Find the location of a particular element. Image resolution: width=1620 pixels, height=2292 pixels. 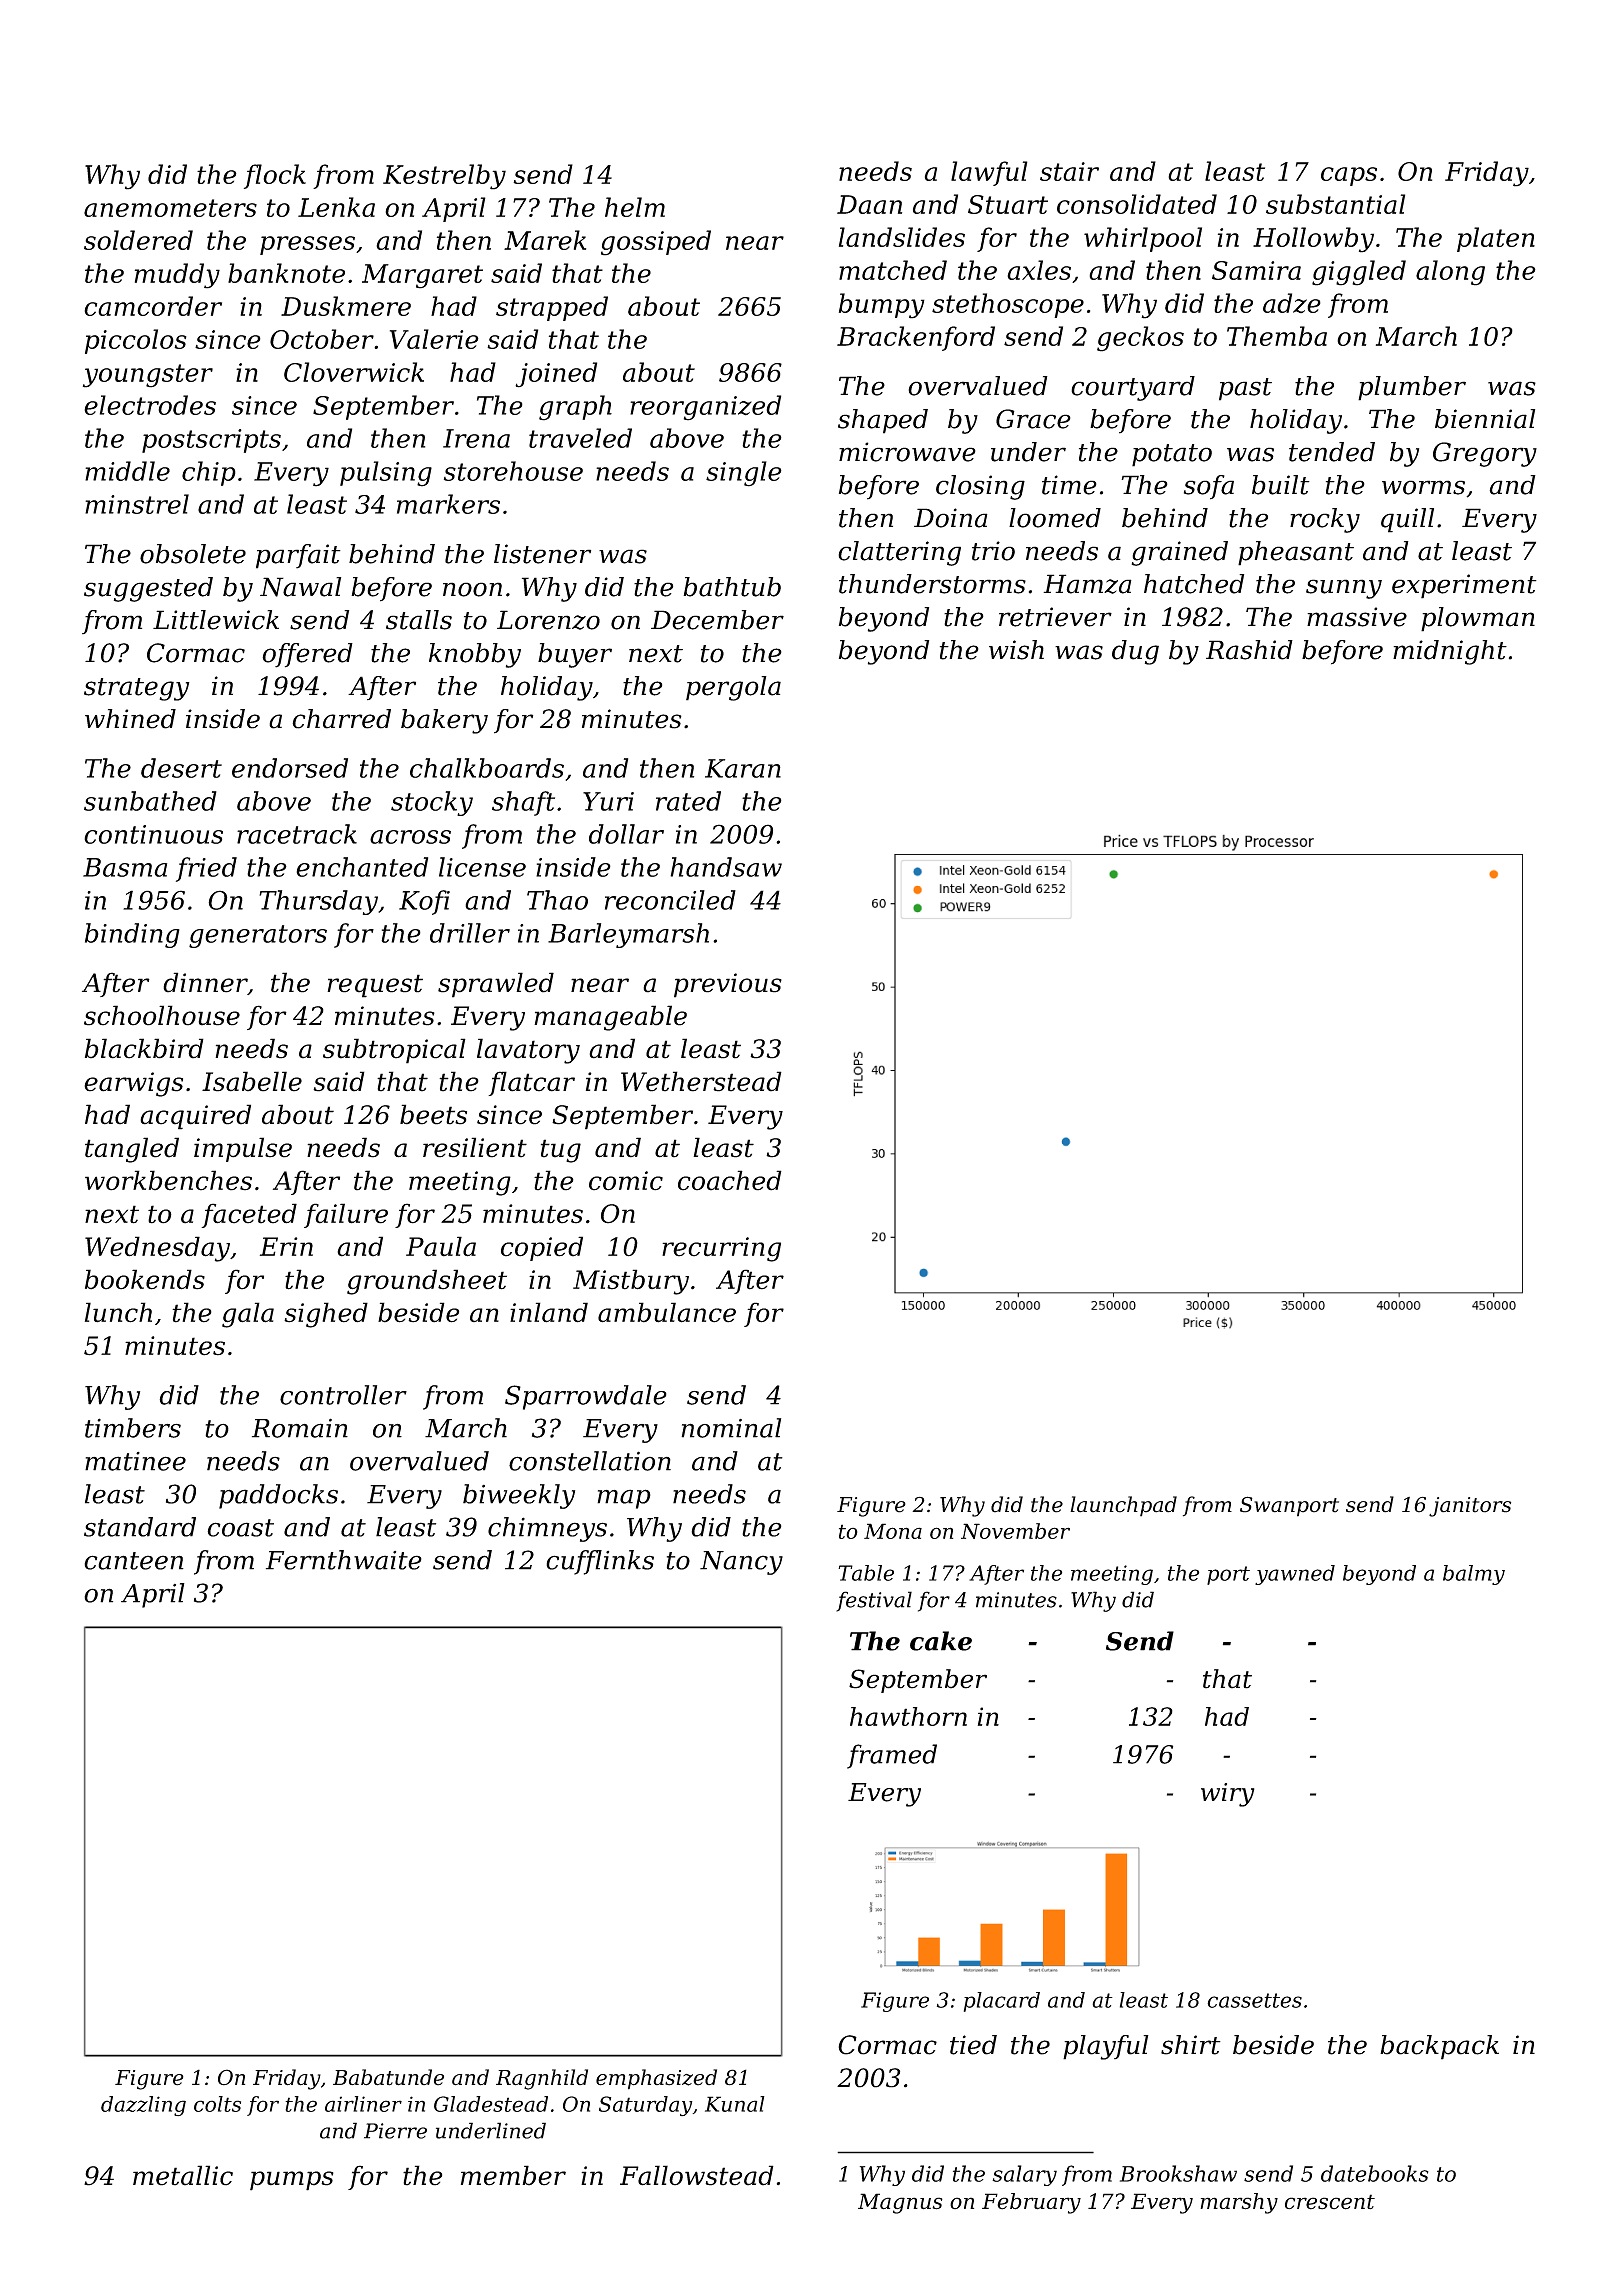

flock is located at coordinates (275, 176).
